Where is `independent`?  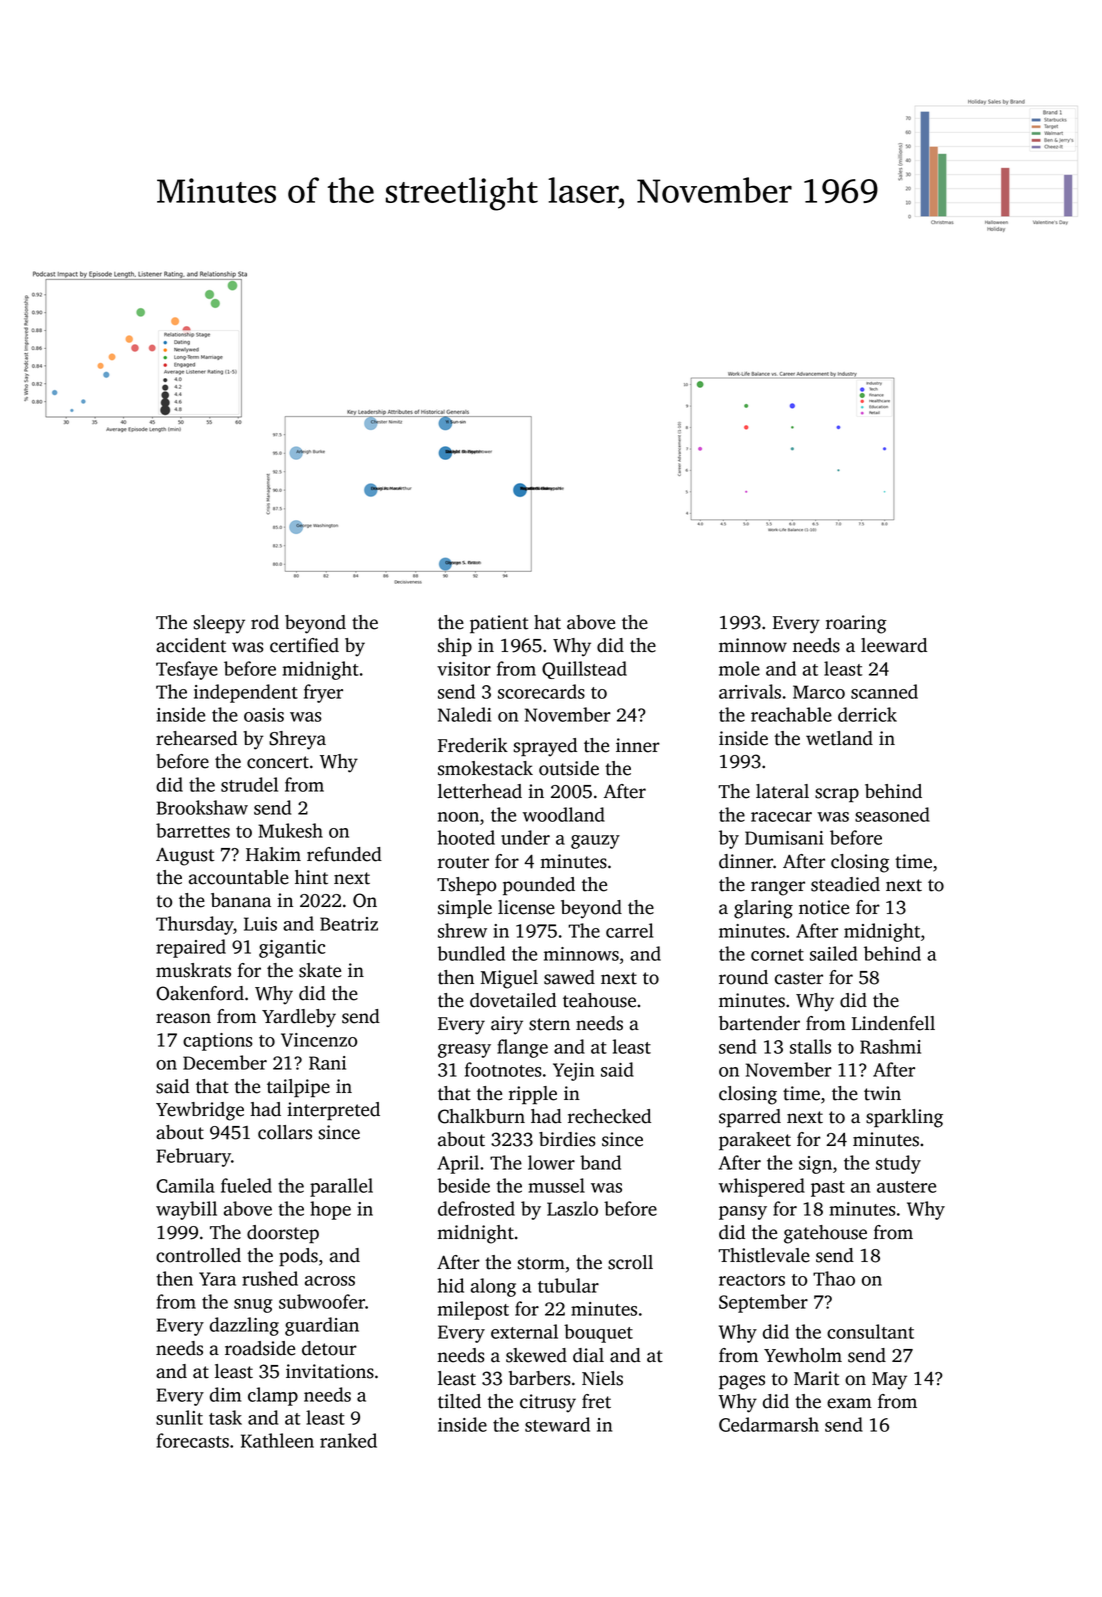 independent is located at coordinates (246, 693).
